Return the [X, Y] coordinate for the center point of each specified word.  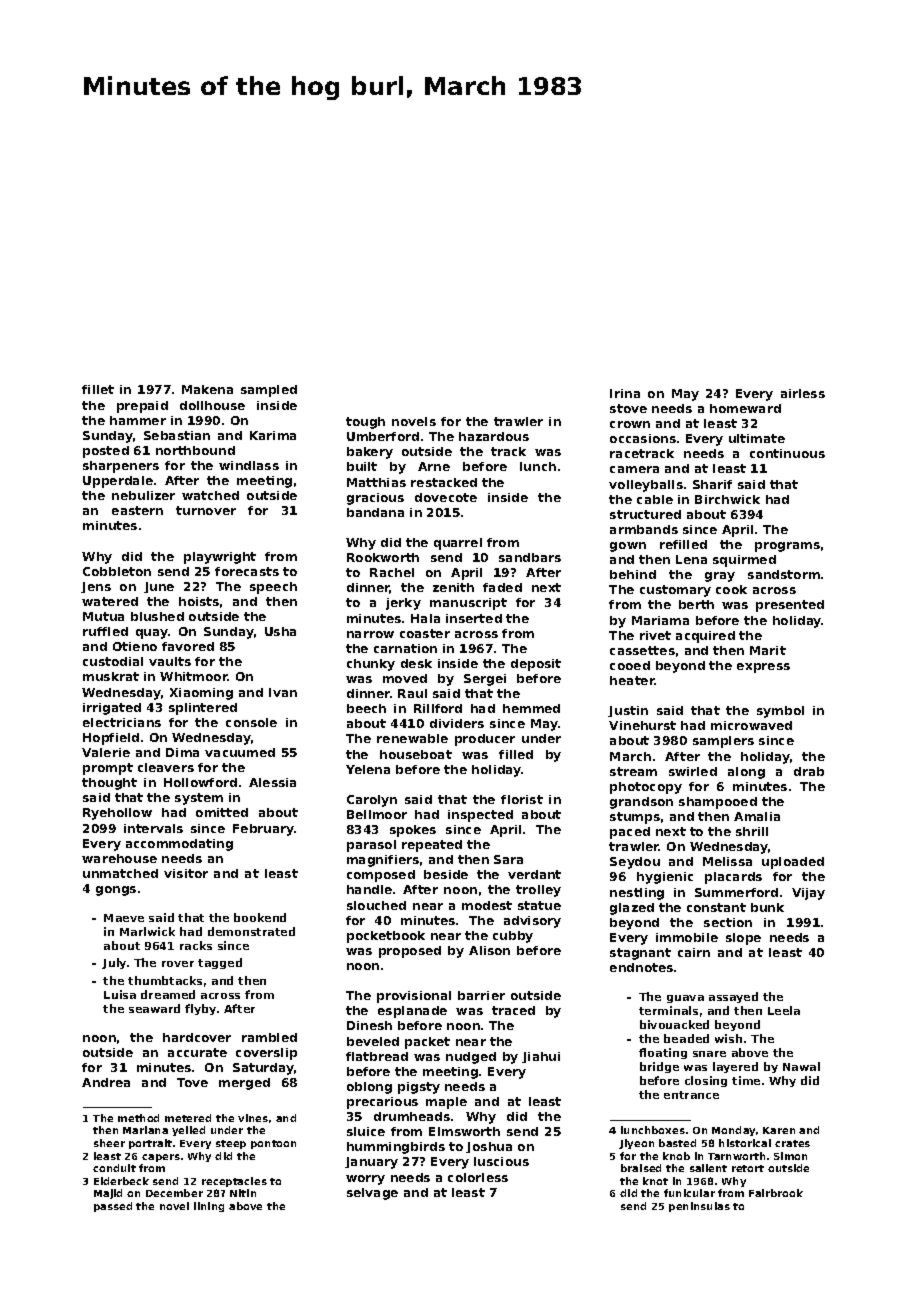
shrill [752, 831]
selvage [372, 1194]
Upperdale [118, 482]
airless [803, 393]
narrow [370, 634]
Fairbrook [776, 1193]
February [263, 830]
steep [231, 1144]
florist [522, 799]
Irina [625, 393]
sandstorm [784, 574]
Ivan [283, 692]
